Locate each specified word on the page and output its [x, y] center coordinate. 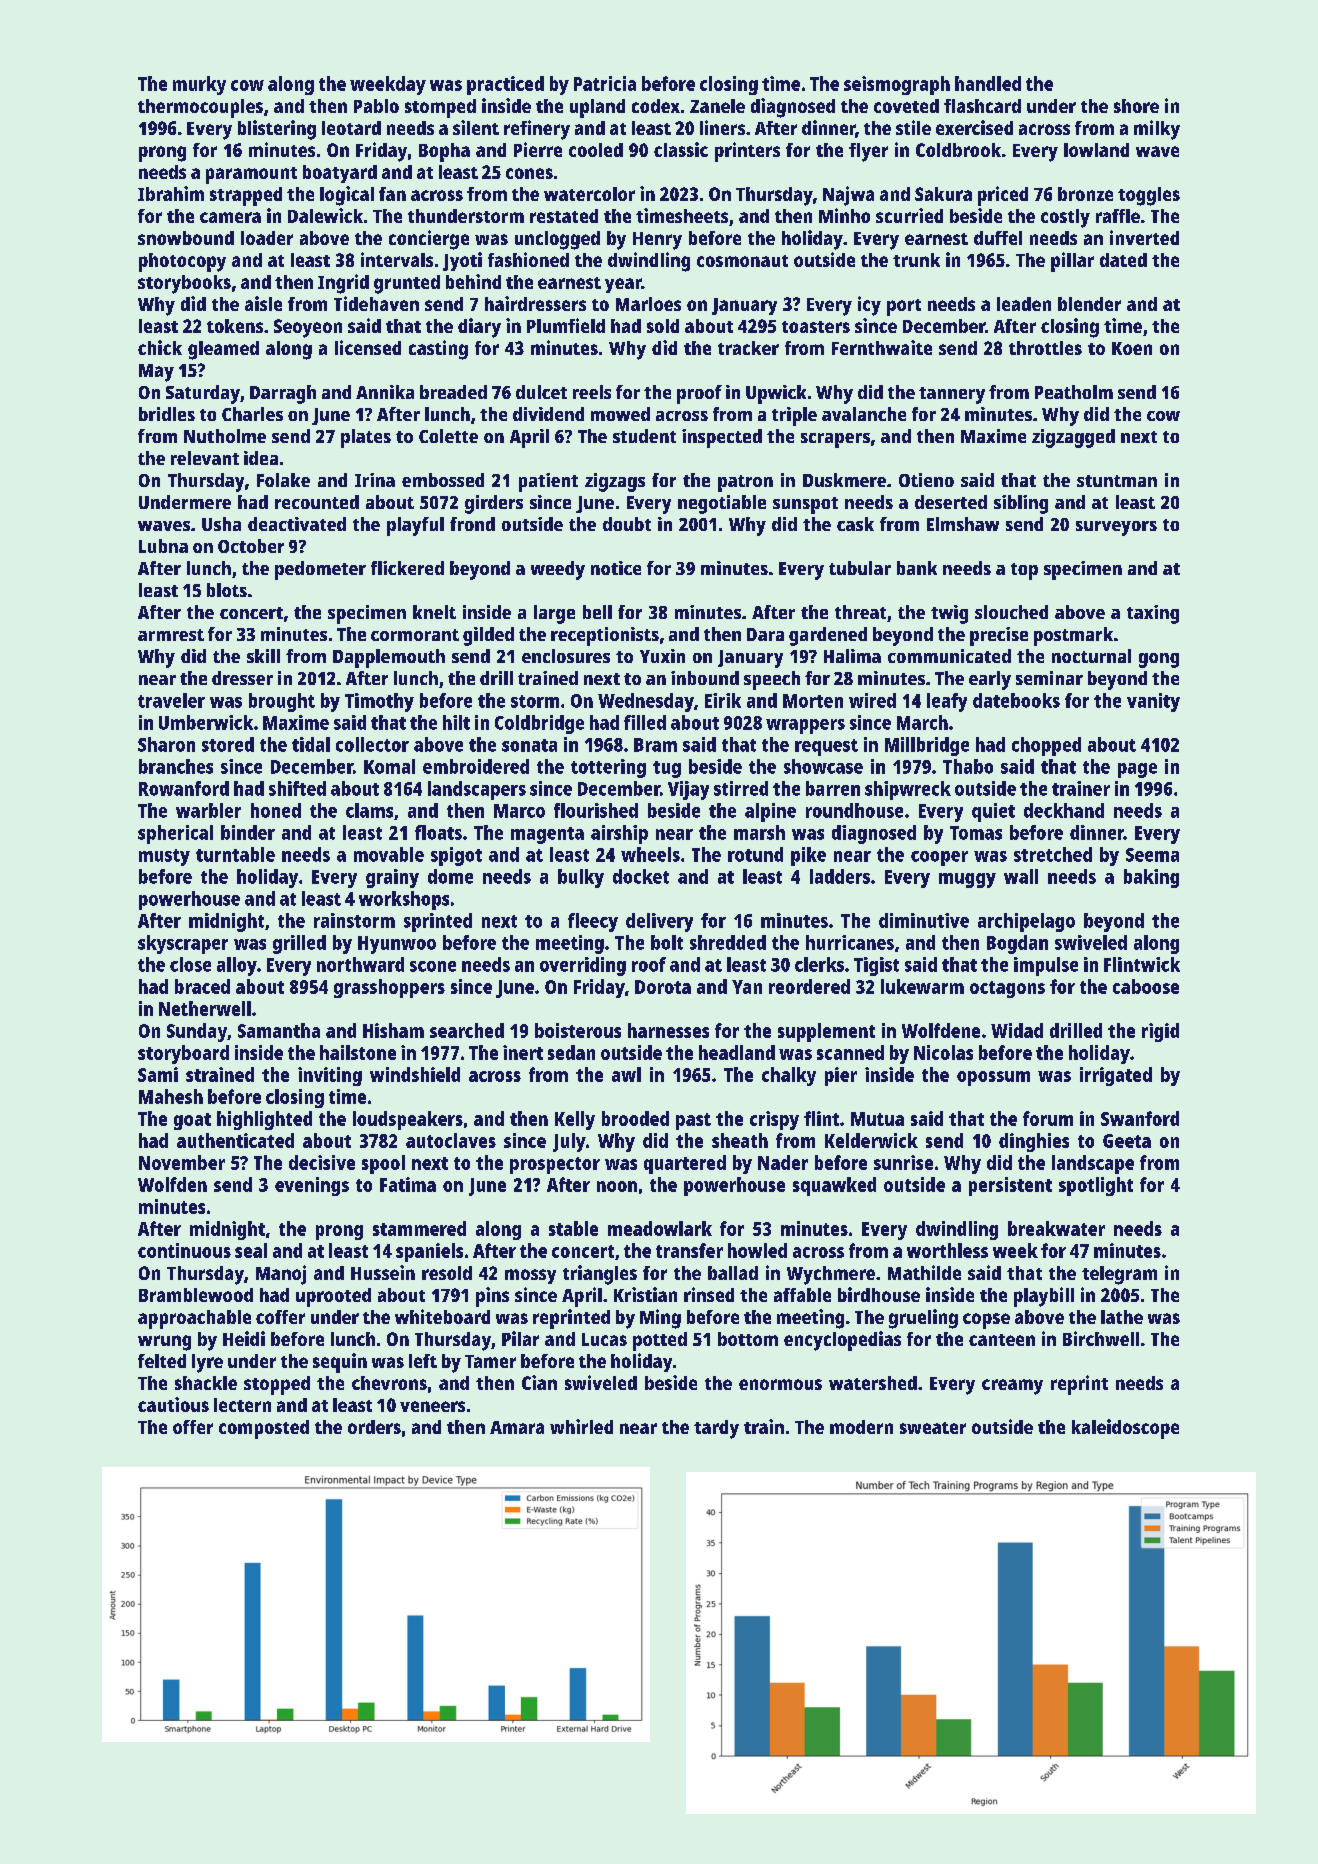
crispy [774, 1120]
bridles [167, 414]
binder [248, 832]
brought [282, 702]
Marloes [648, 304]
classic [681, 149]
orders [374, 1427]
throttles [1045, 348]
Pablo [376, 106]
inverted [1144, 237]
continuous [184, 1250]
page [1137, 770]
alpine [770, 812]
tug [667, 769]
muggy [967, 880]
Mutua [877, 1119]
